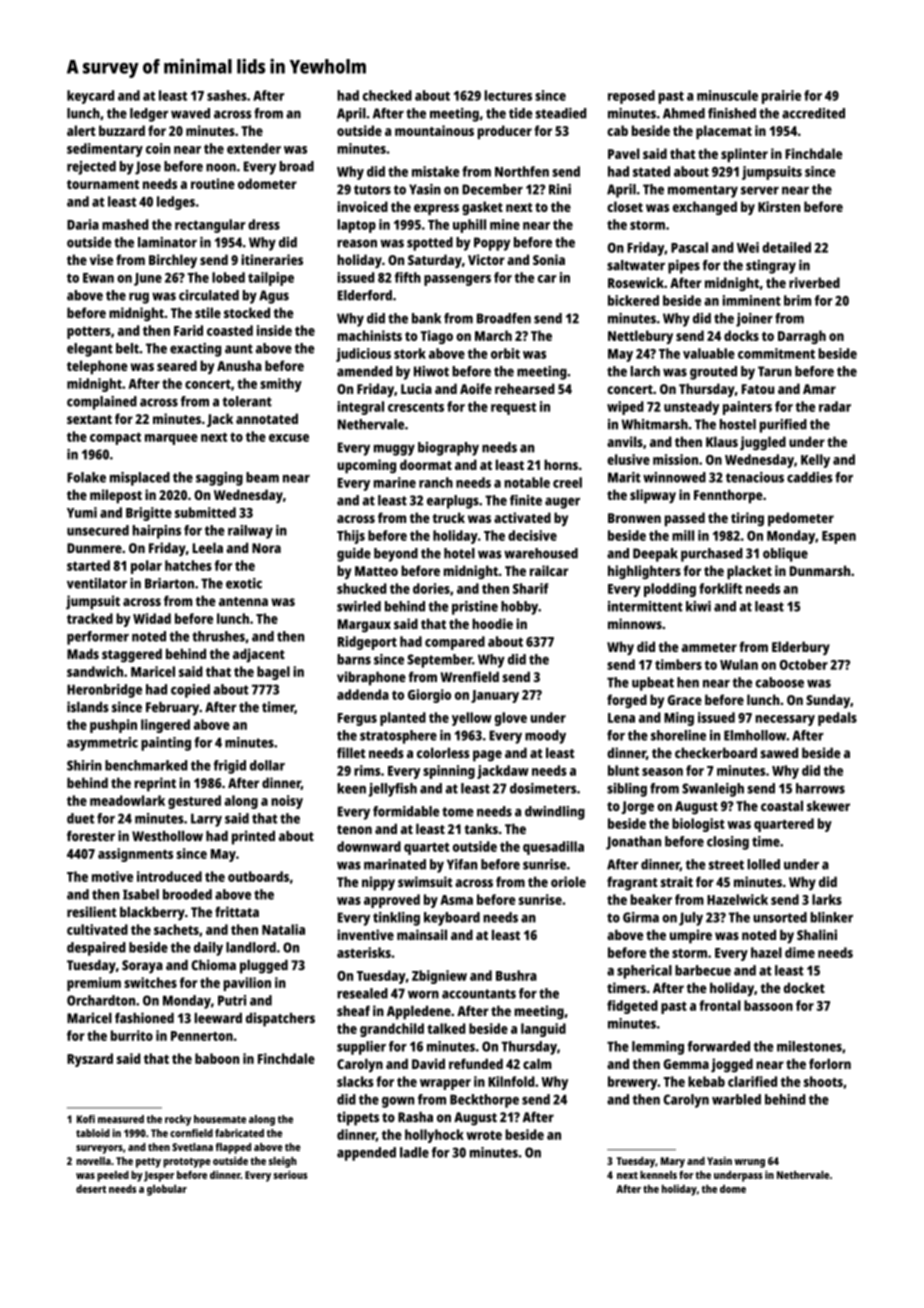 The image size is (924, 1308). What do you see at coordinates (221, 167) in the page?
I see `noon` at bounding box center [221, 167].
